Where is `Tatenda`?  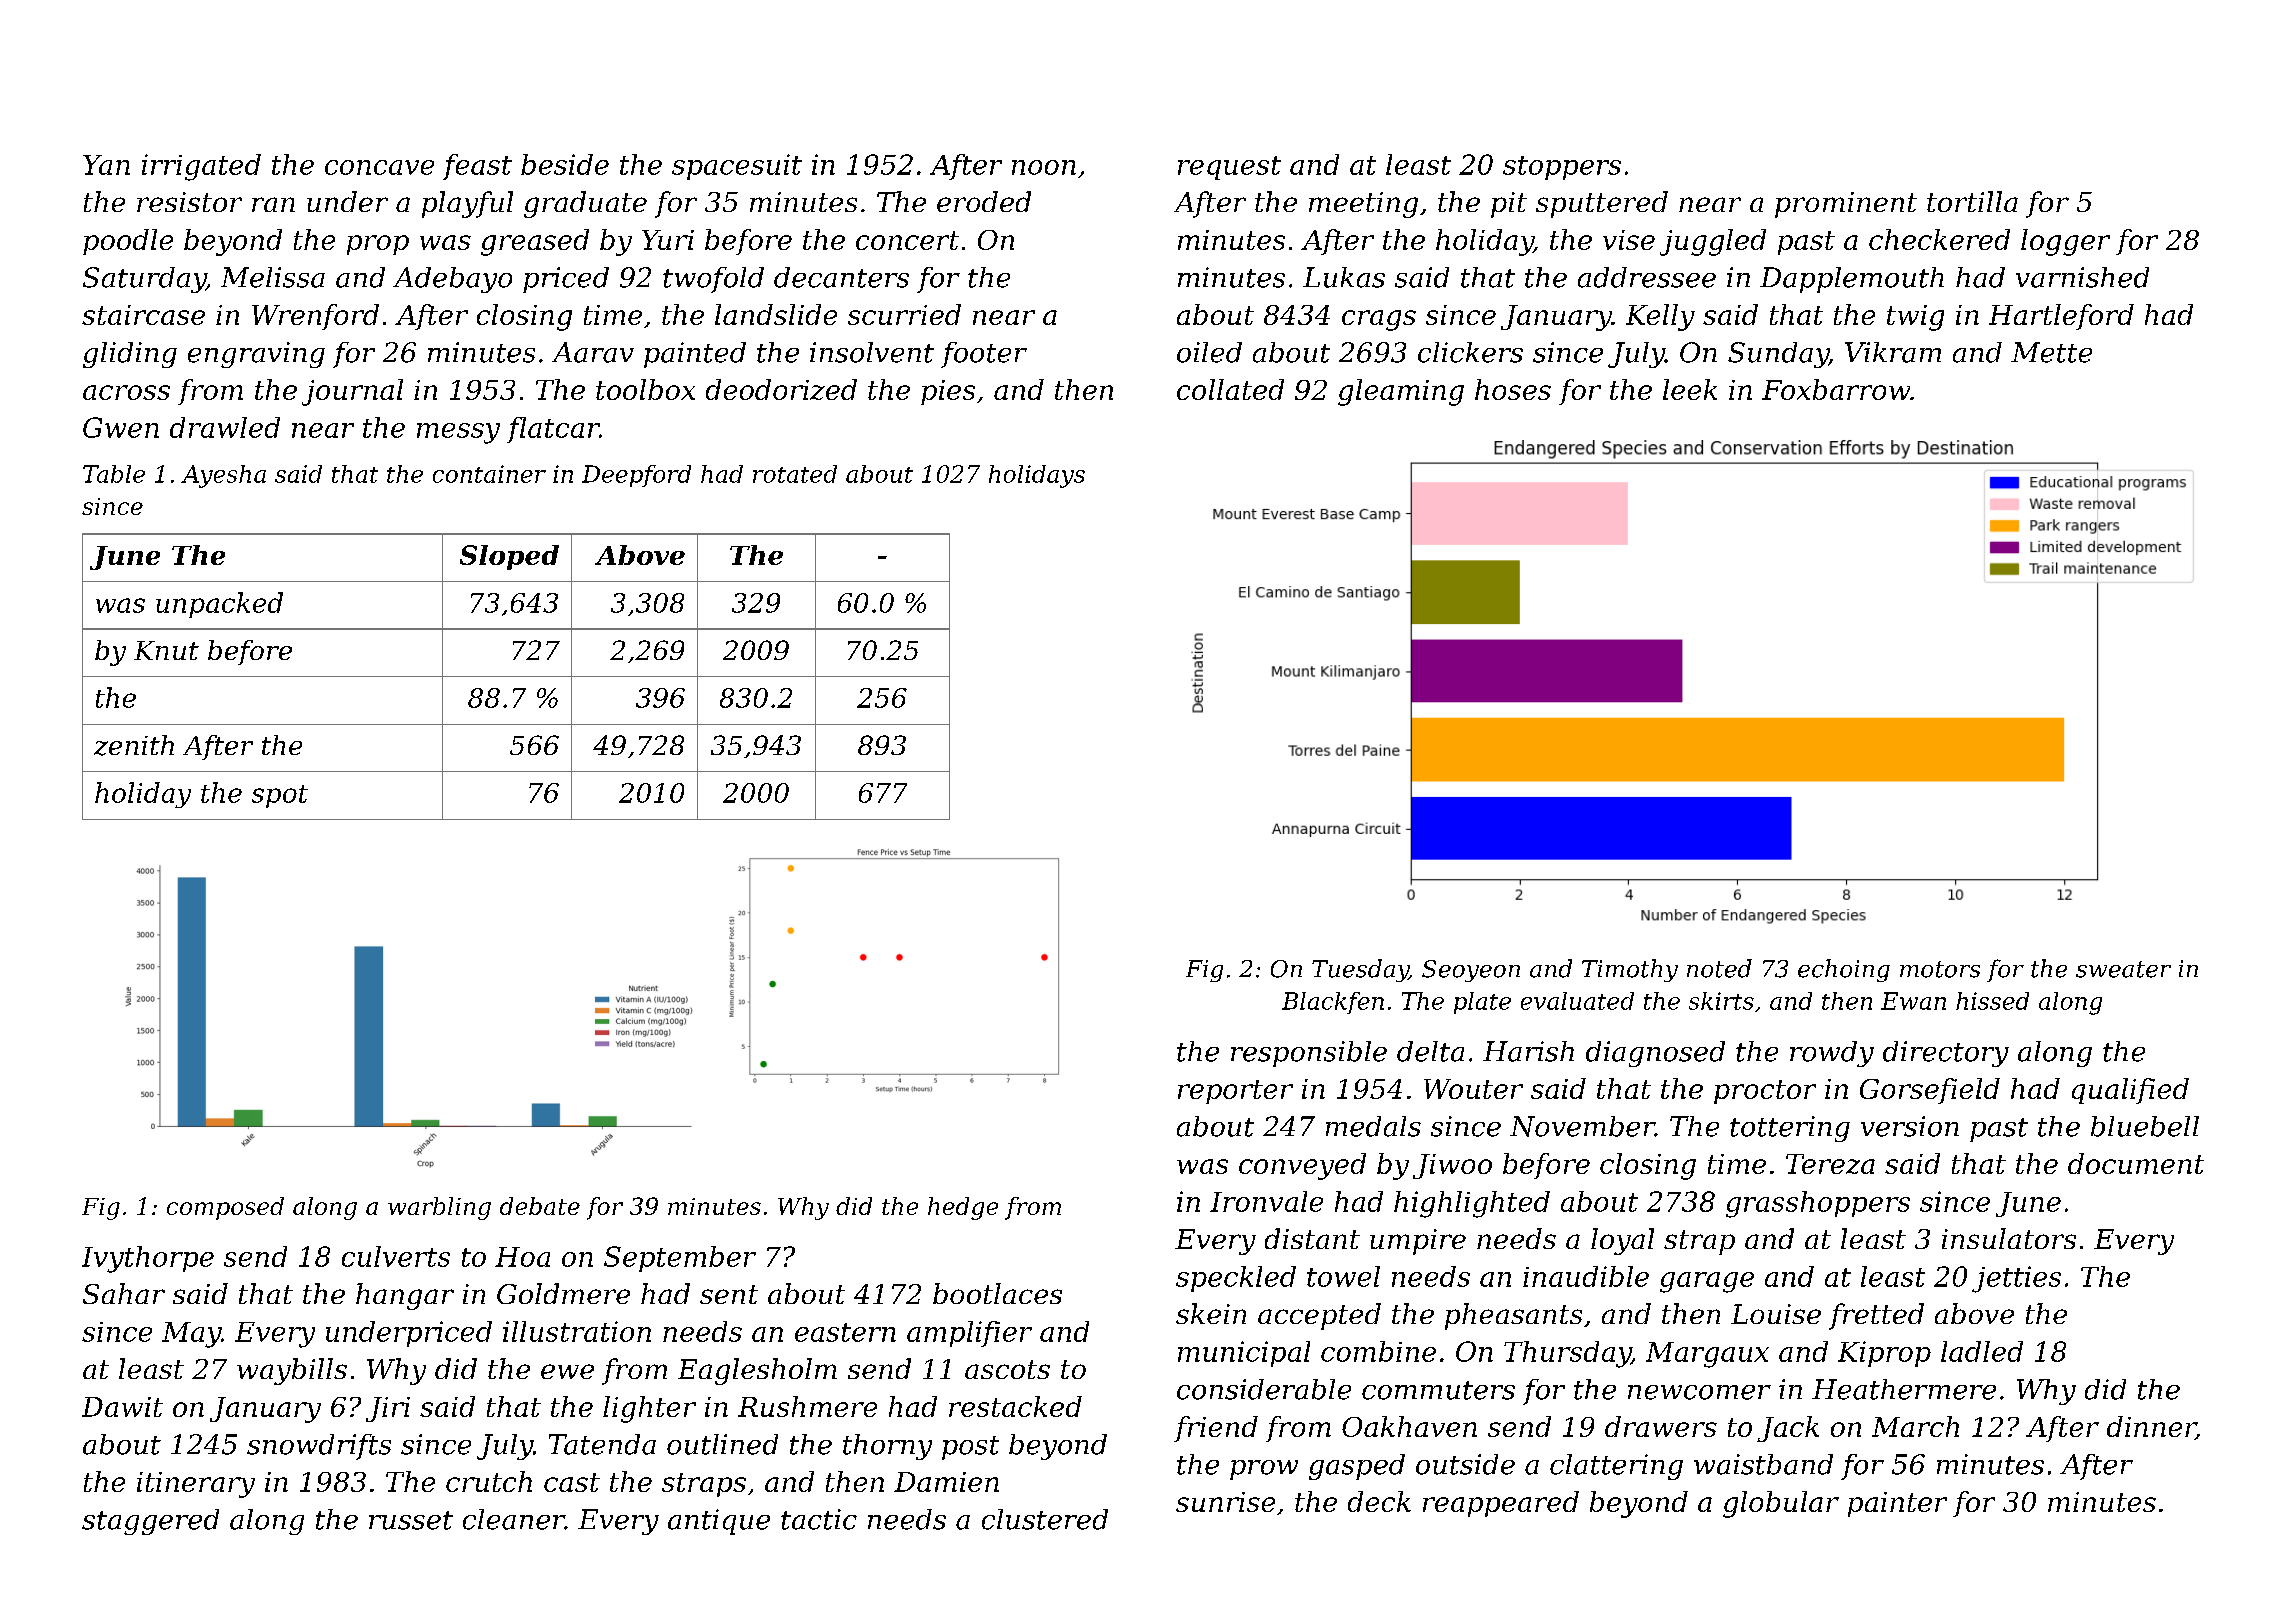
Tatenda is located at coordinates (602, 1444).
